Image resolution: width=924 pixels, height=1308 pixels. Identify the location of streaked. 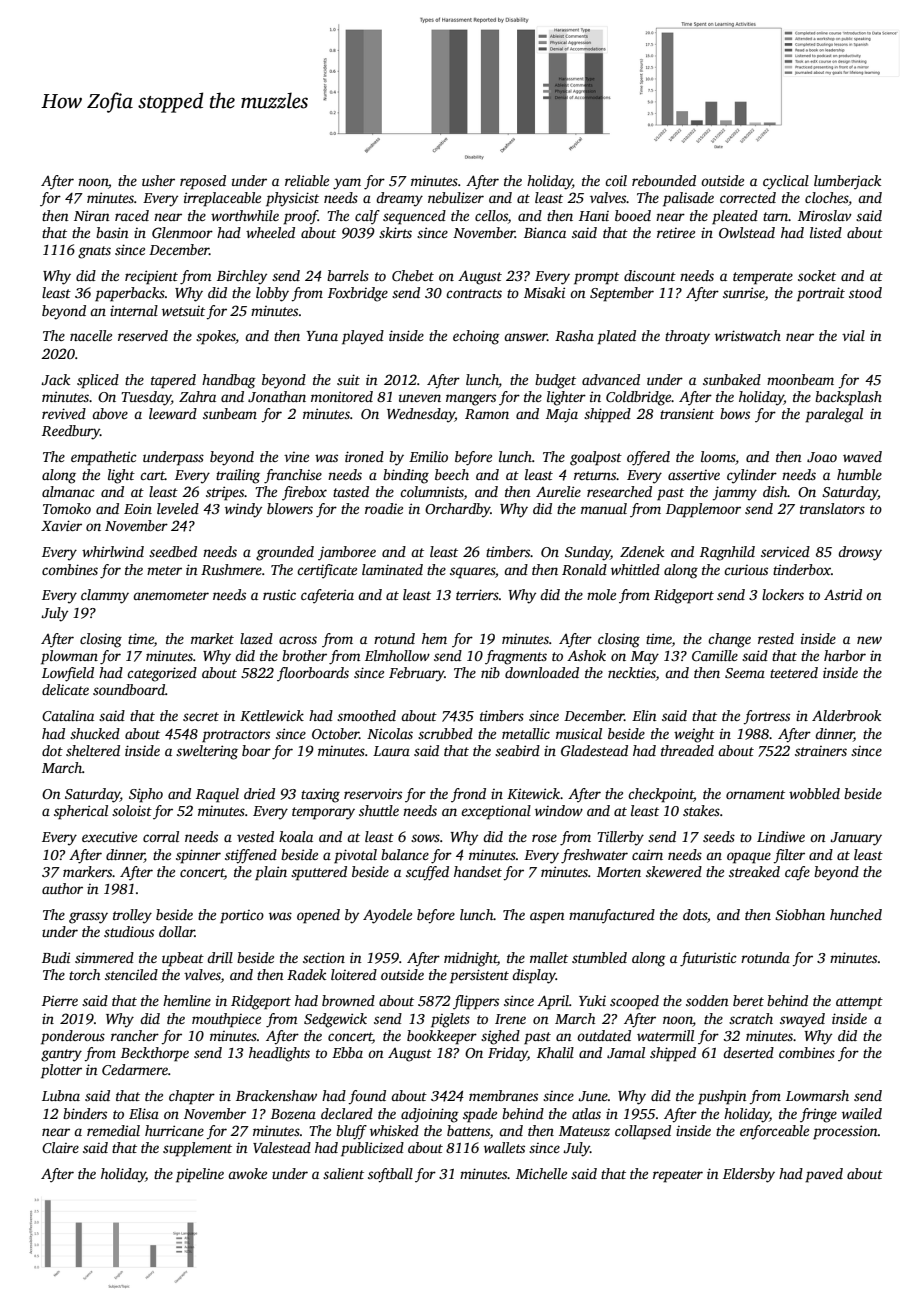
(754, 871).
